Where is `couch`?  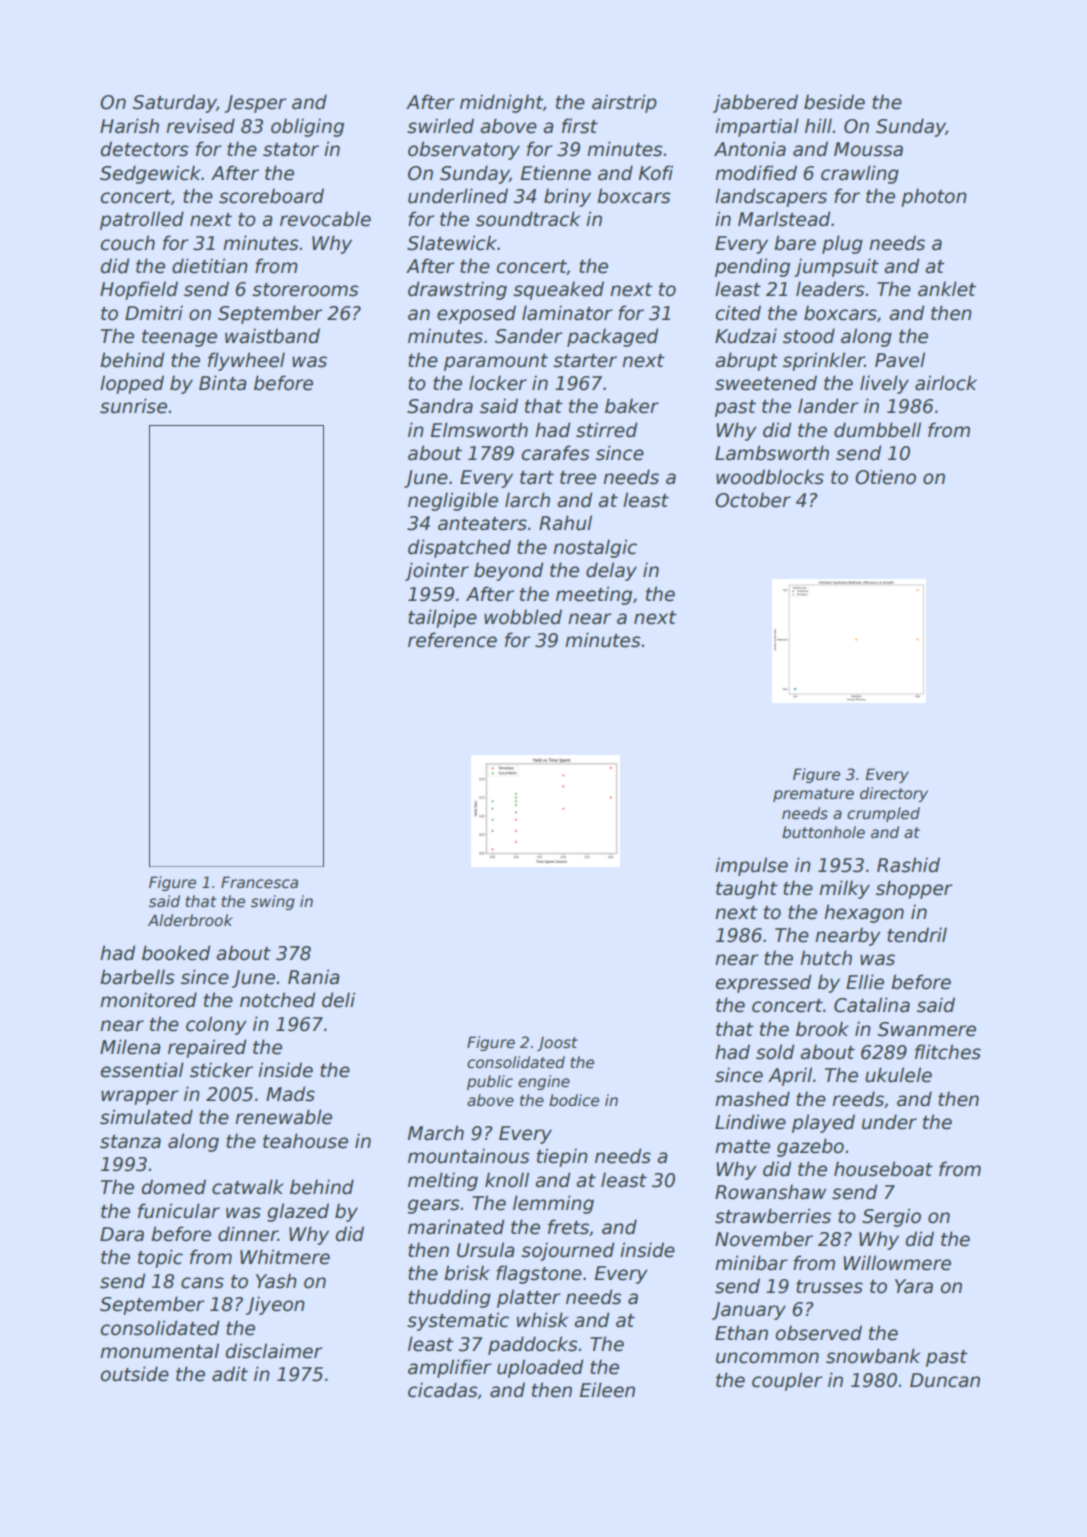
couch is located at coordinates (128, 243).
